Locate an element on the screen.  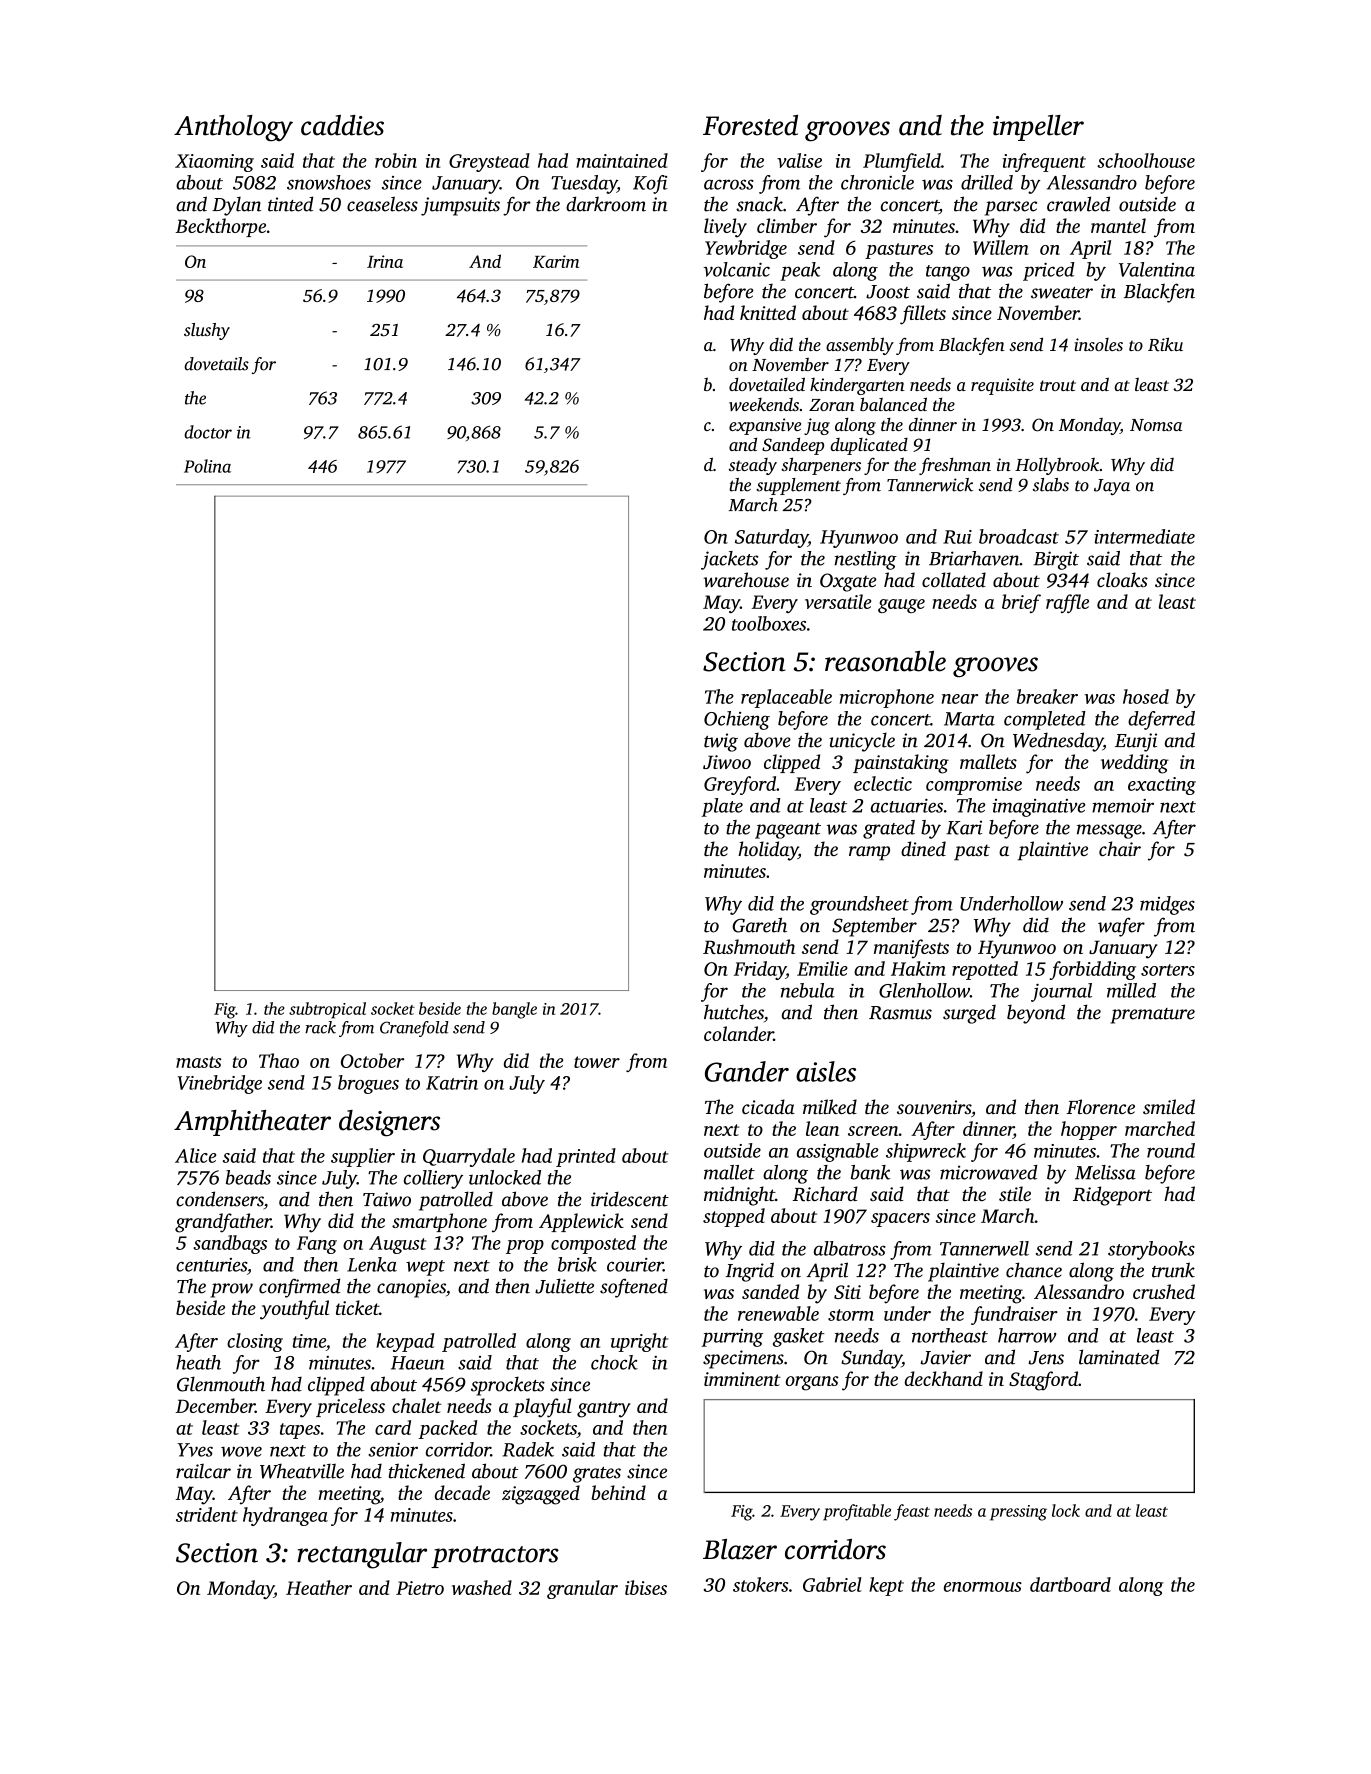
Anthology is located at coordinates (233, 128).
